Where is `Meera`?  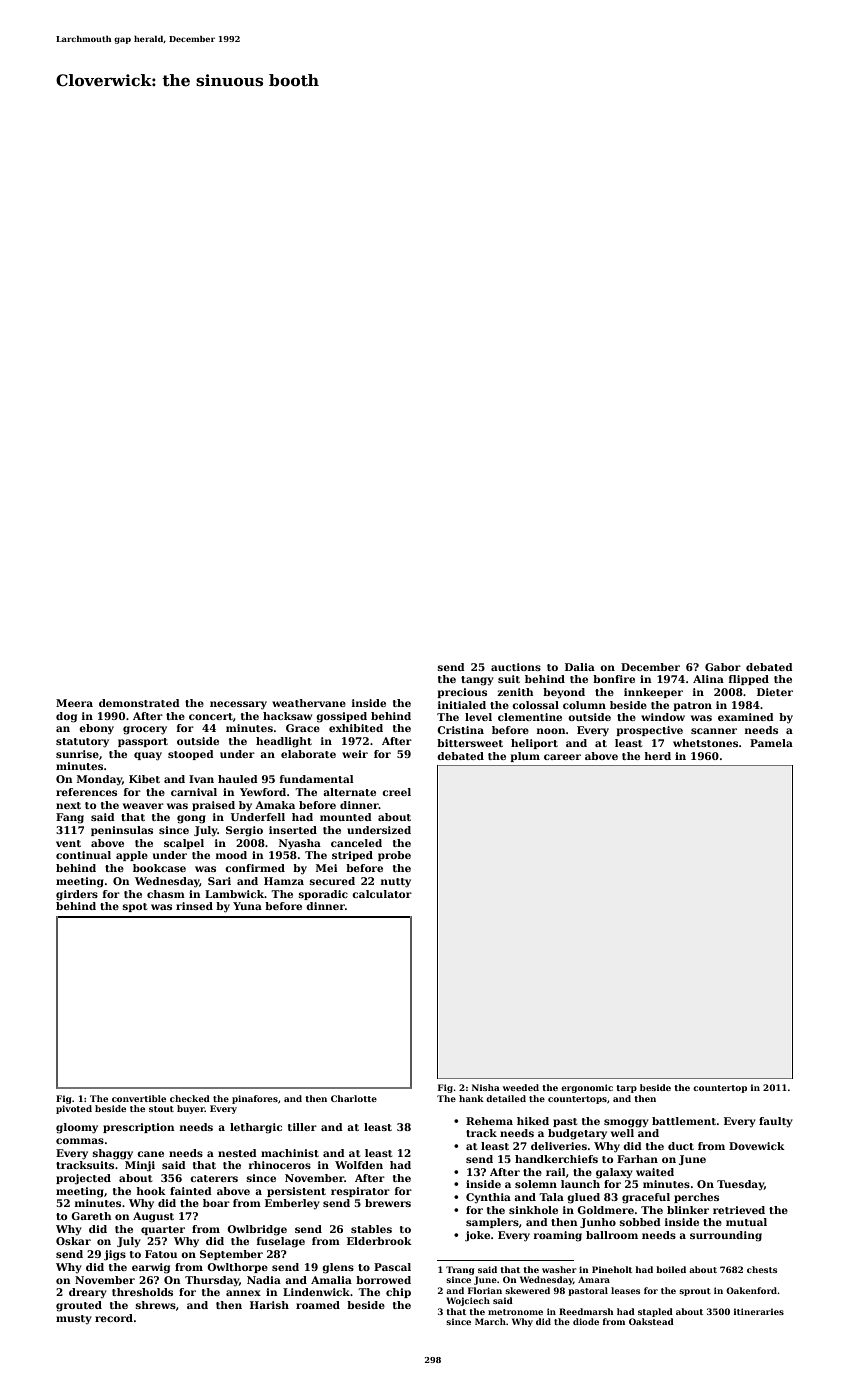
Meera is located at coordinates (74, 703).
